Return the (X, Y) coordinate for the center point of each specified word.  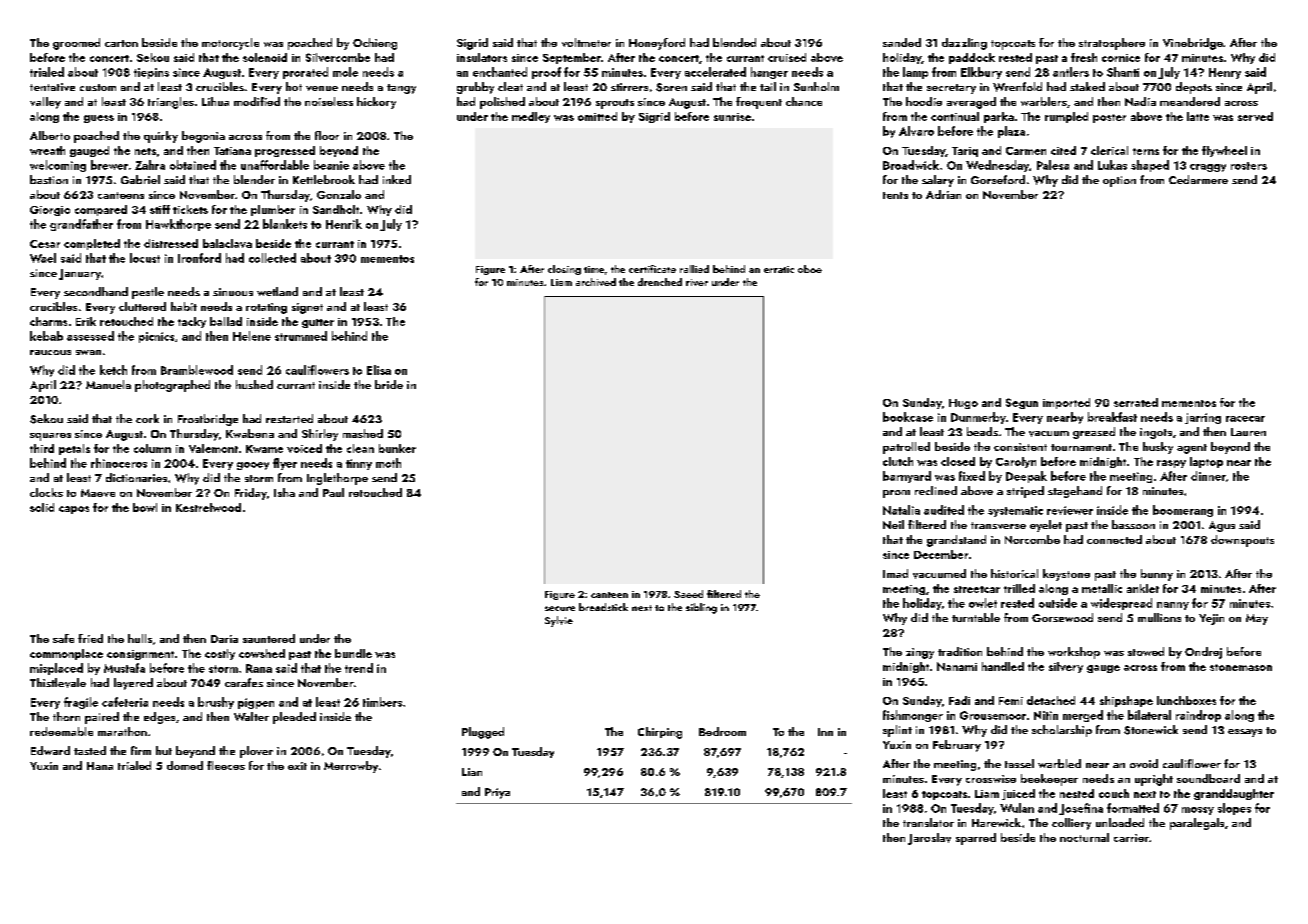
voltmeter (586, 42)
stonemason (1241, 667)
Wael (43, 258)
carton (121, 43)
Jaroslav (929, 839)
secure (560, 608)
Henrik (344, 224)
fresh (1084, 57)
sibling (701, 608)
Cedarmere (1198, 179)
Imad (895, 573)
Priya (497, 793)
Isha (284, 492)
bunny (1157, 575)
